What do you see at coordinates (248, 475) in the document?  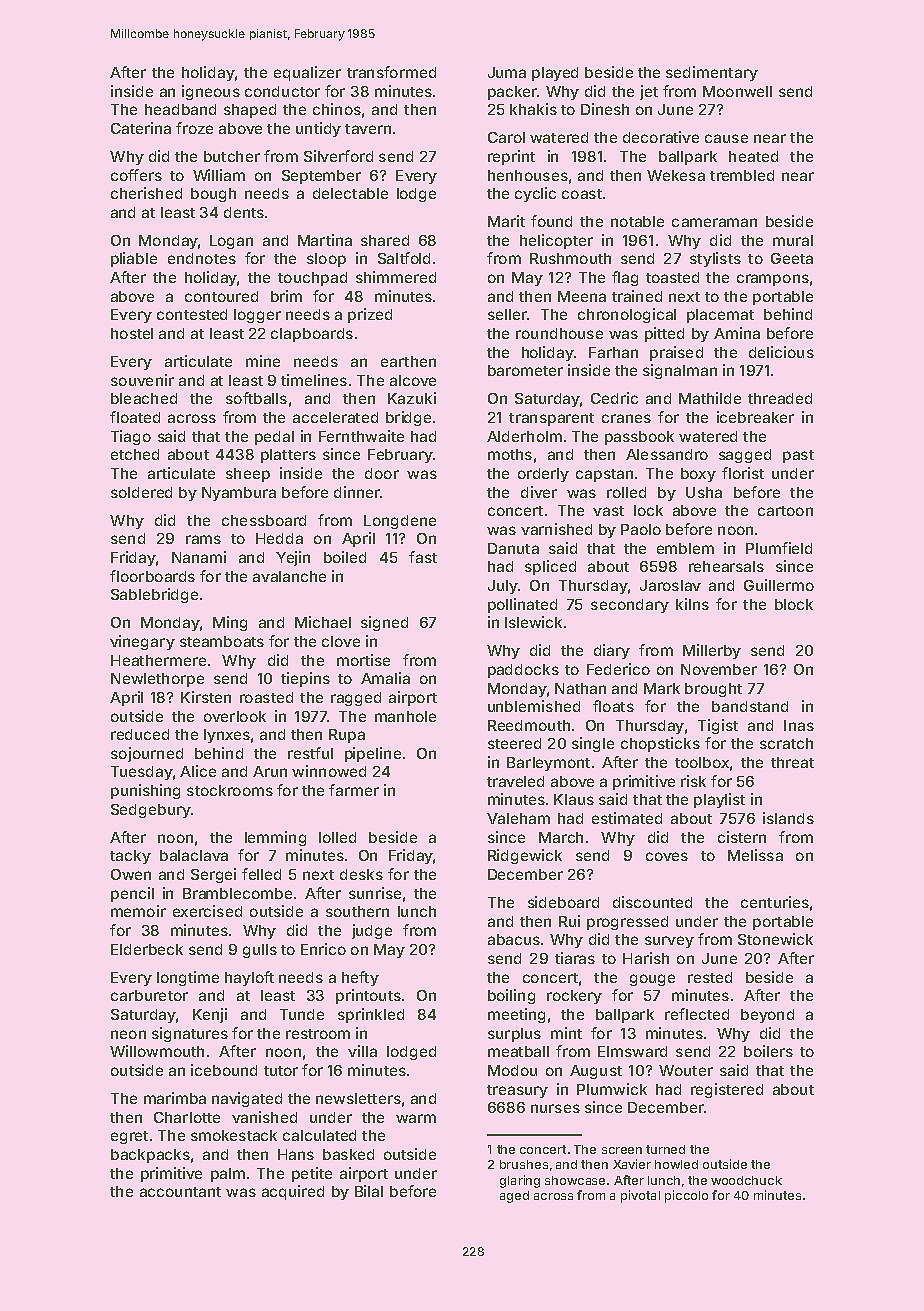 I see `sheep` at bounding box center [248, 475].
